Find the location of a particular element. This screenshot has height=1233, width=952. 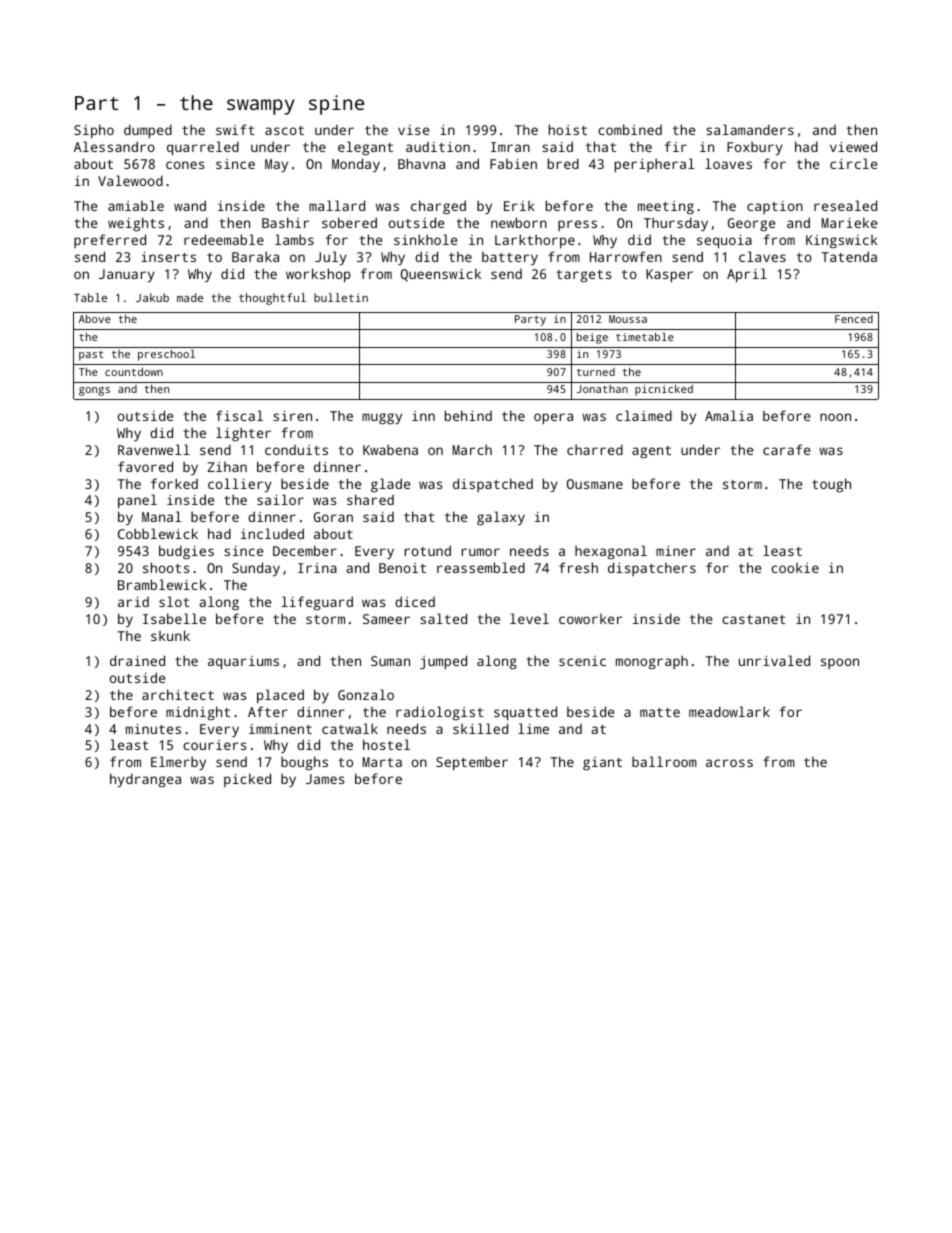

spine is located at coordinates (336, 105).
